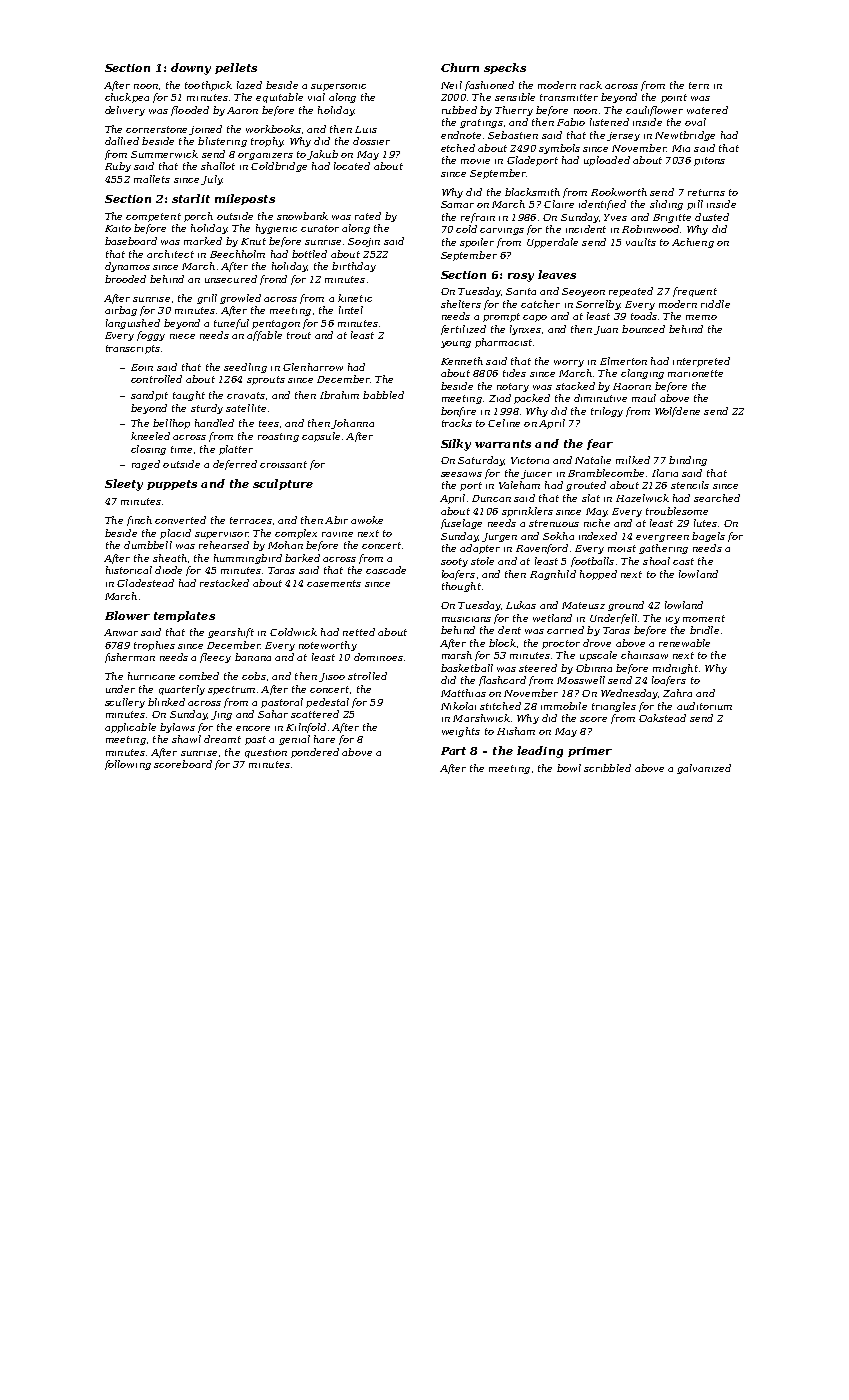 Image resolution: width=849 pixels, height=1400 pixels. What do you see at coordinates (699, 85) in the page?
I see `tern` at bounding box center [699, 85].
